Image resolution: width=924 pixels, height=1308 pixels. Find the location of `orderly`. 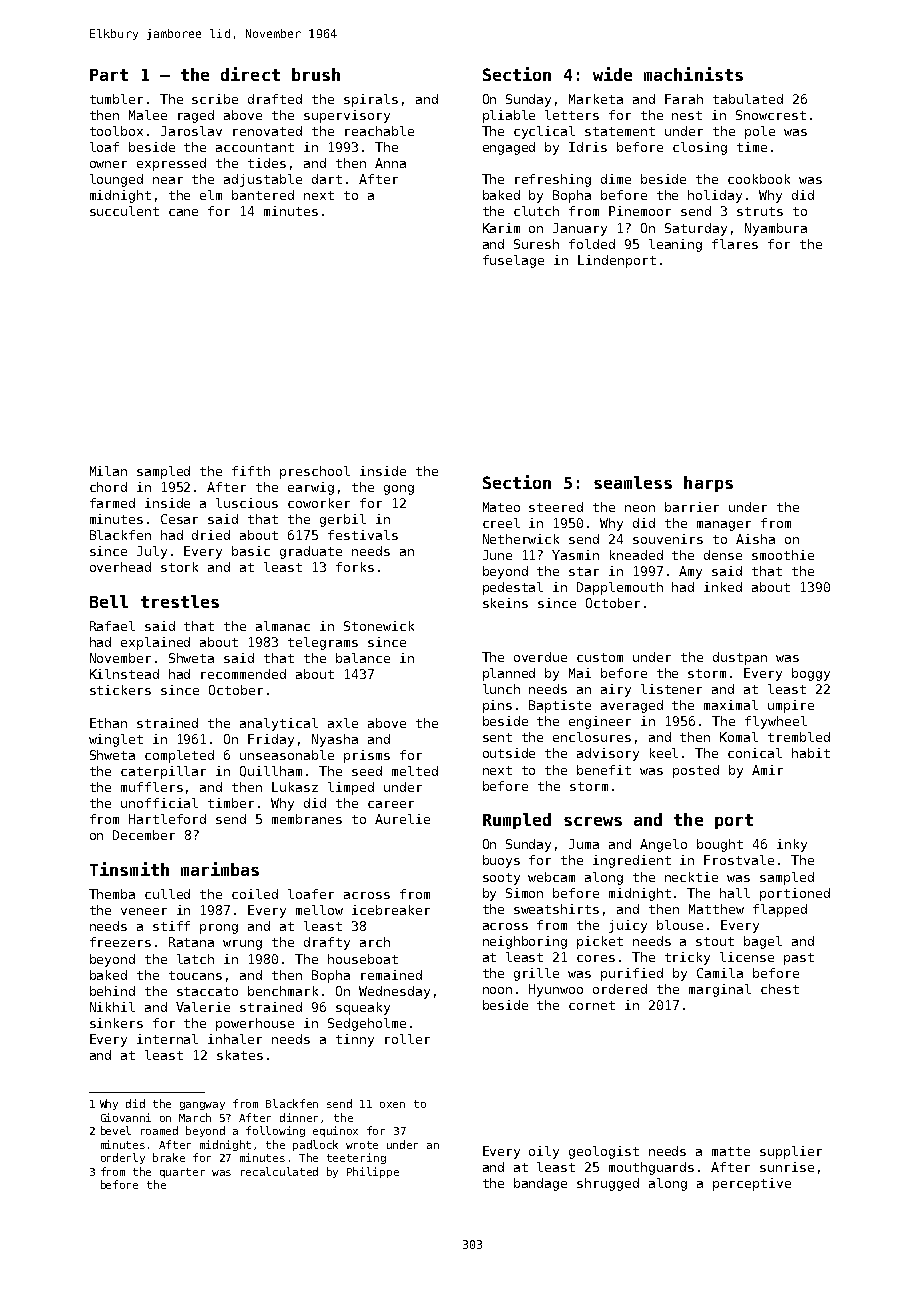

orderly is located at coordinates (123, 1158).
